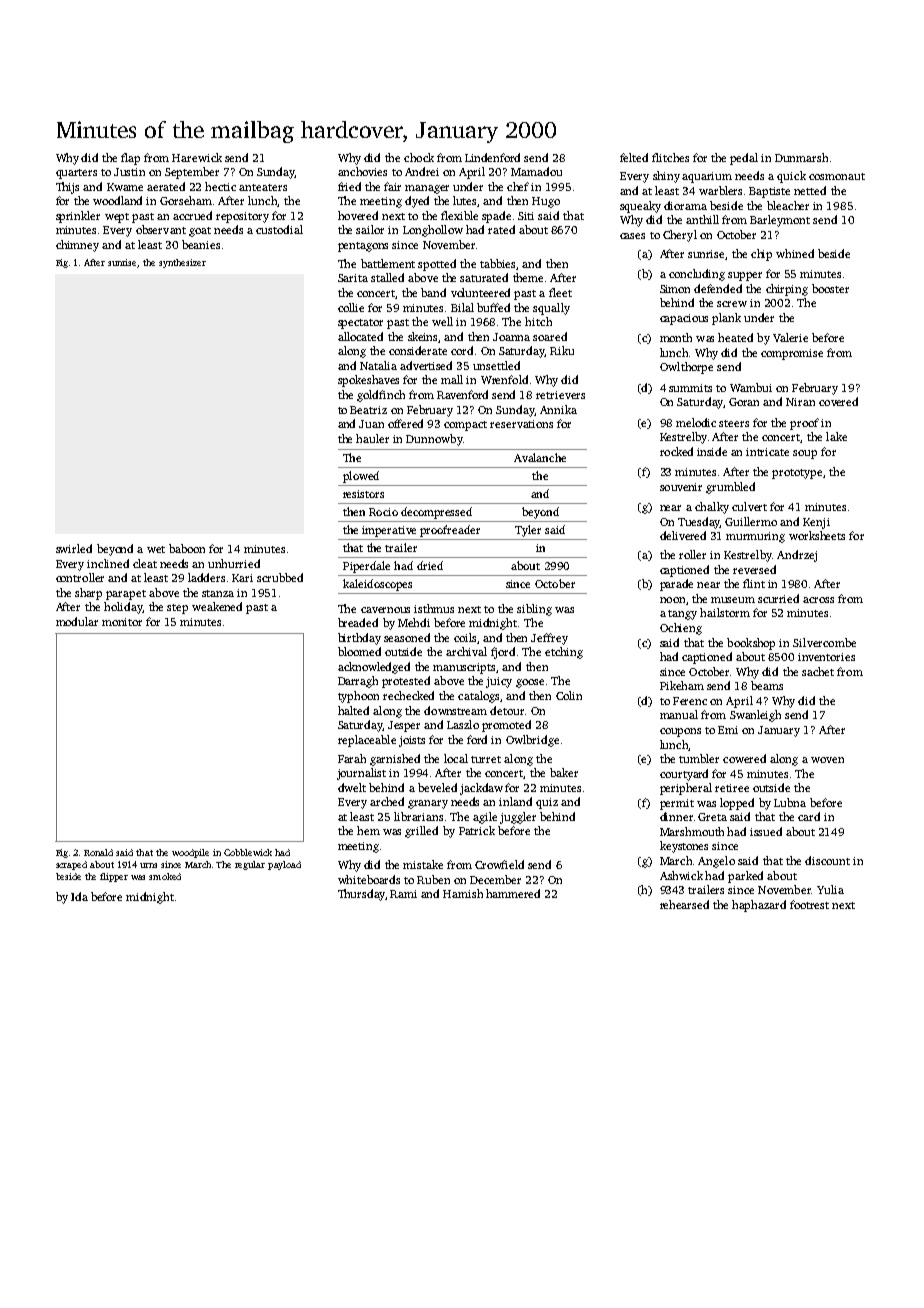 The image size is (924, 1308). Describe the element at coordinates (423, 864) in the screenshot. I see `mistake` at that location.
